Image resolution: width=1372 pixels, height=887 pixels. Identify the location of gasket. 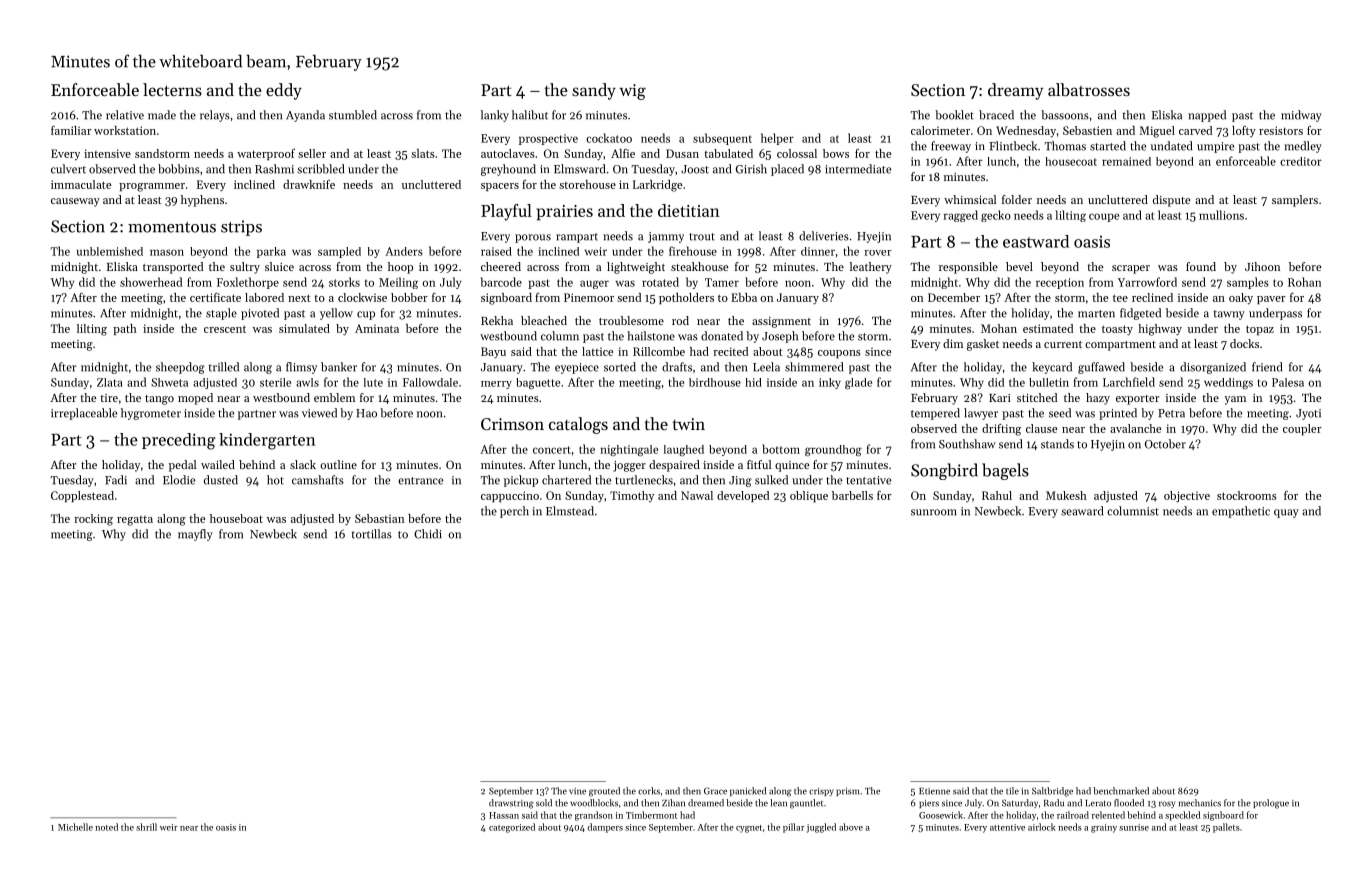
(983, 345).
